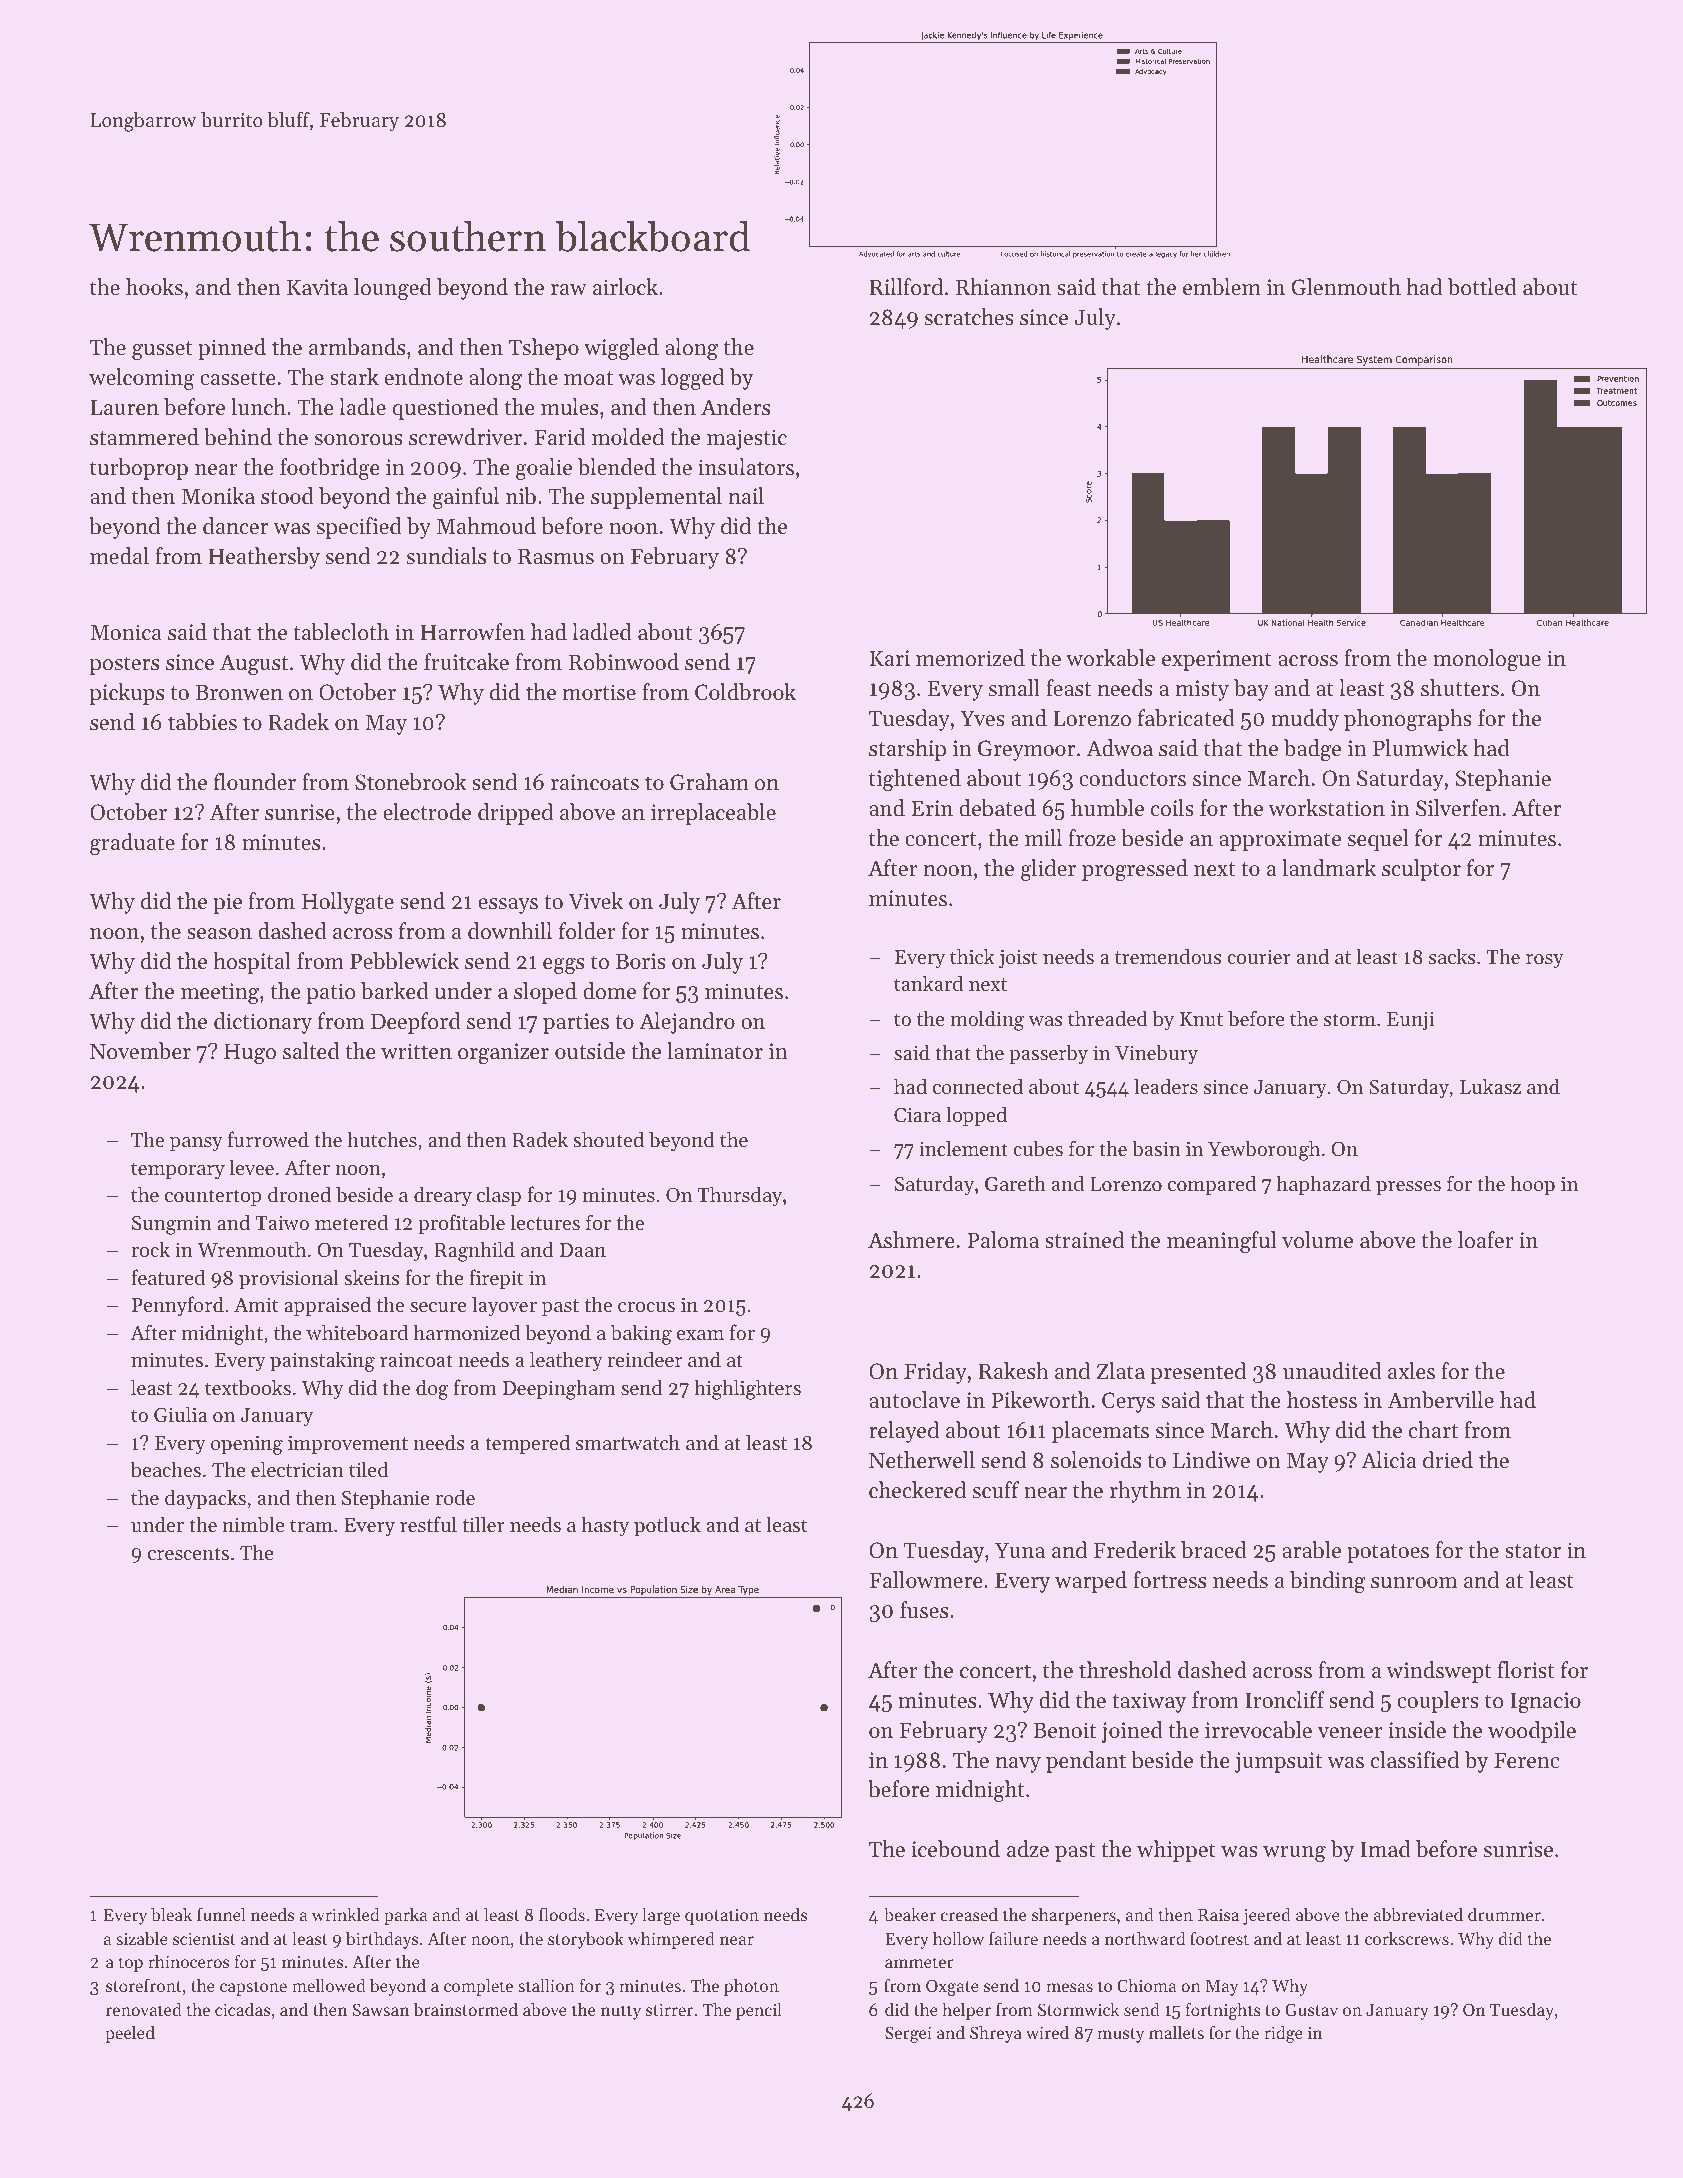  What do you see at coordinates (220, 993) in the screenshot?
I see `meeting` at bounding box center [220, 993].
